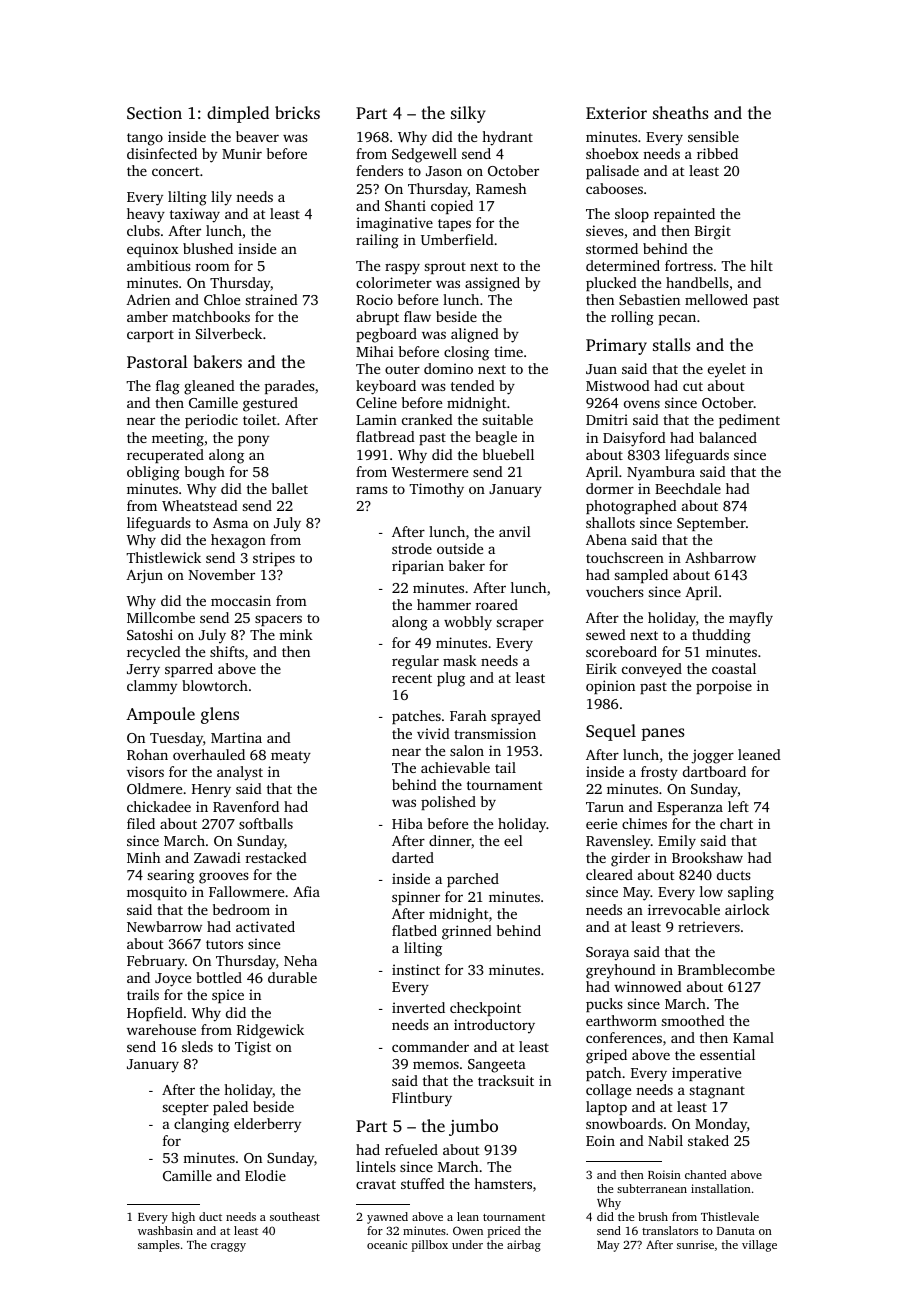 This image has height=1316, width=908. What do you see at coordinates (680, 112) in the image?
I see `sheaths` at bounding box center [680, 112].
